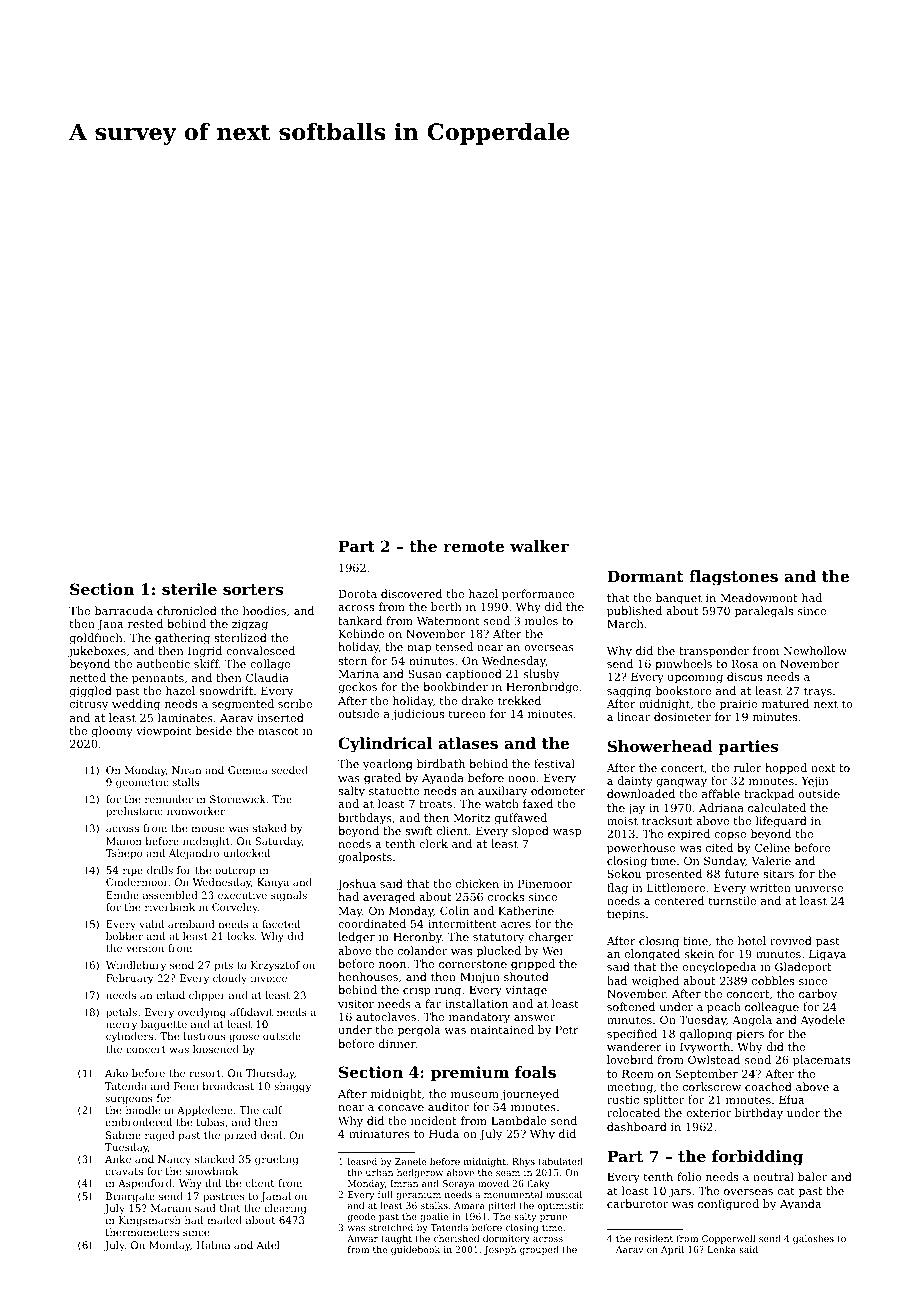 The height and width of the image is (1308, 924). What do you see at coordinates (759, 597) in the image?
I see `Meadowmont` at bounding box center [759, 597].
